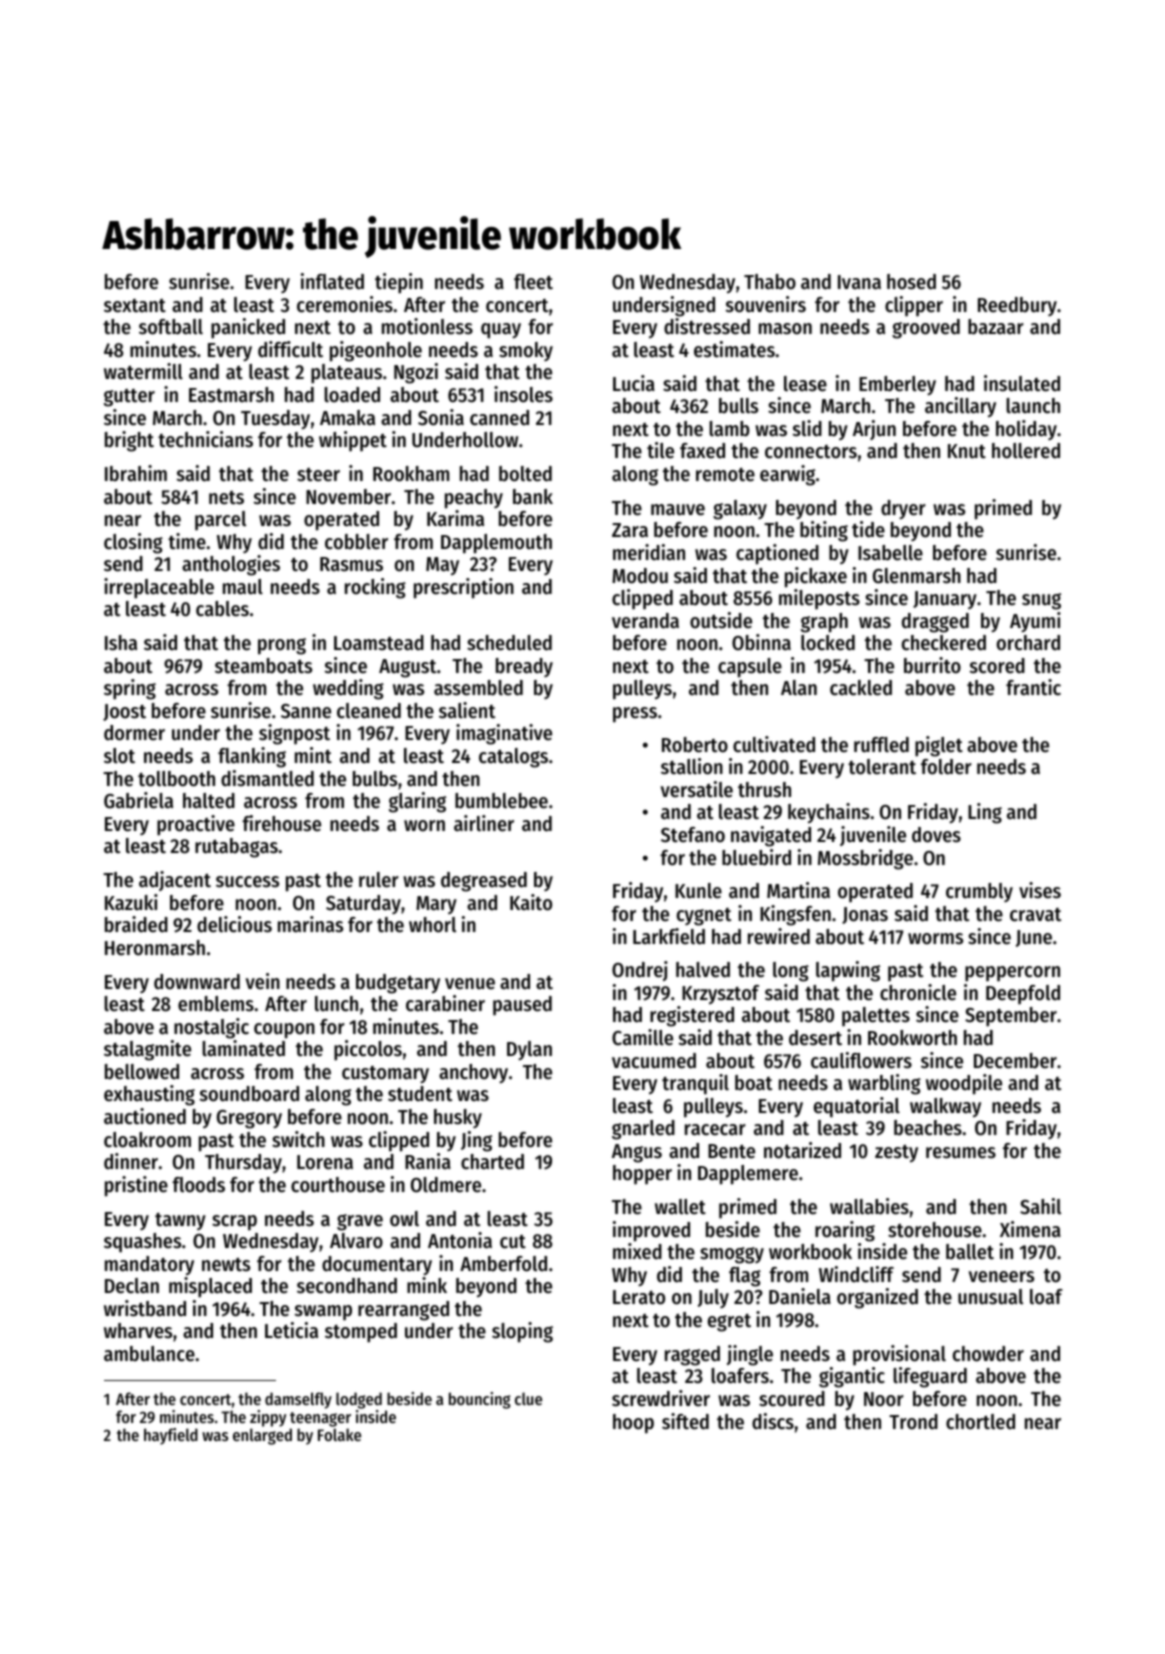 The image size is (1165, 1654). Describe the element at coordinates (336, 1004) in the screenshot. I see `lunch` at that location.
